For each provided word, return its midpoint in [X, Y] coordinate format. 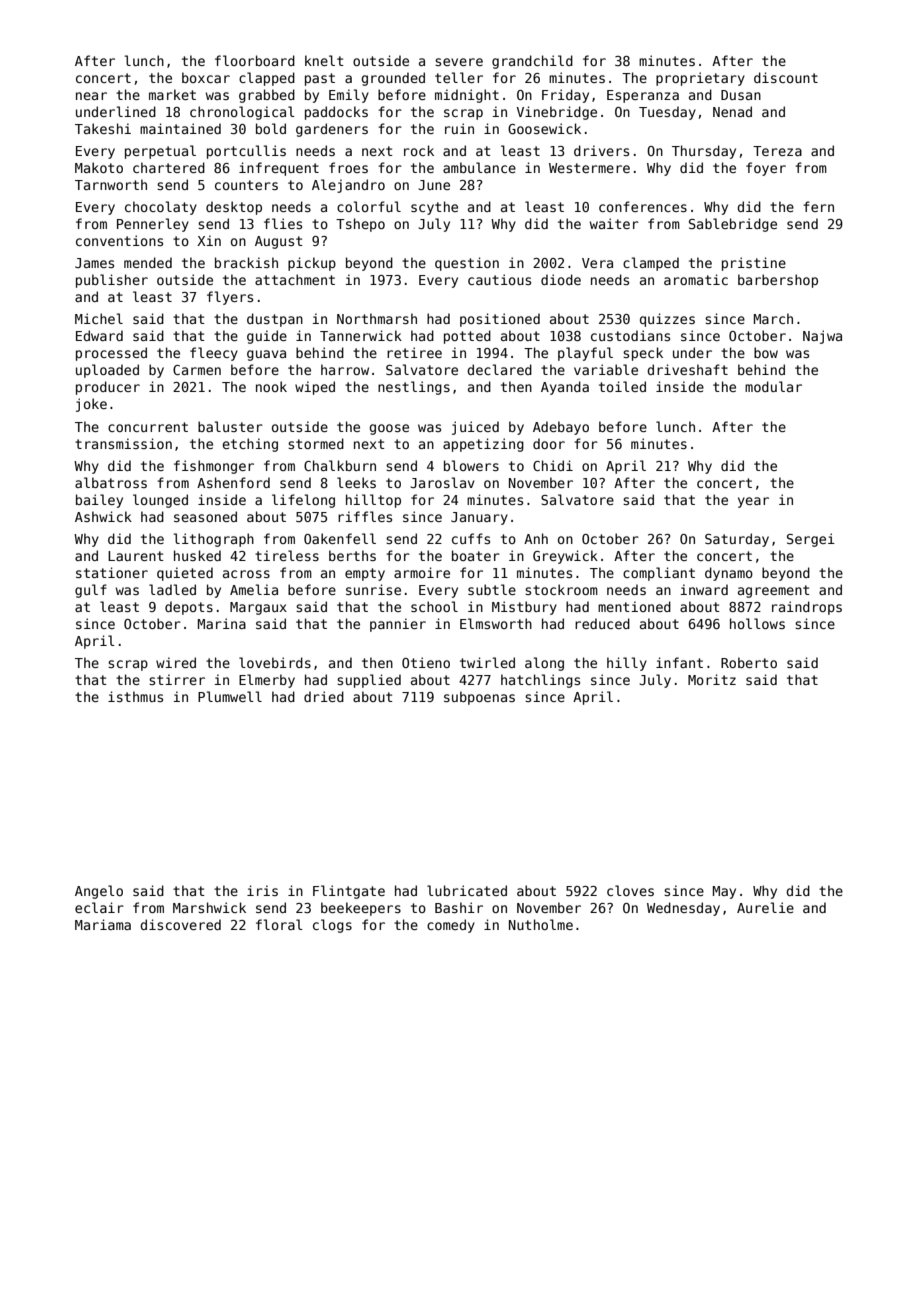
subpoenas [479, 698]
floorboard [255, 60]
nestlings [414, 388]
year [753, 502]
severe [459, 62]
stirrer [177, 679]
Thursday [704, 152]
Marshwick [209, 907]
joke [91, 405]
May [724, 892]
